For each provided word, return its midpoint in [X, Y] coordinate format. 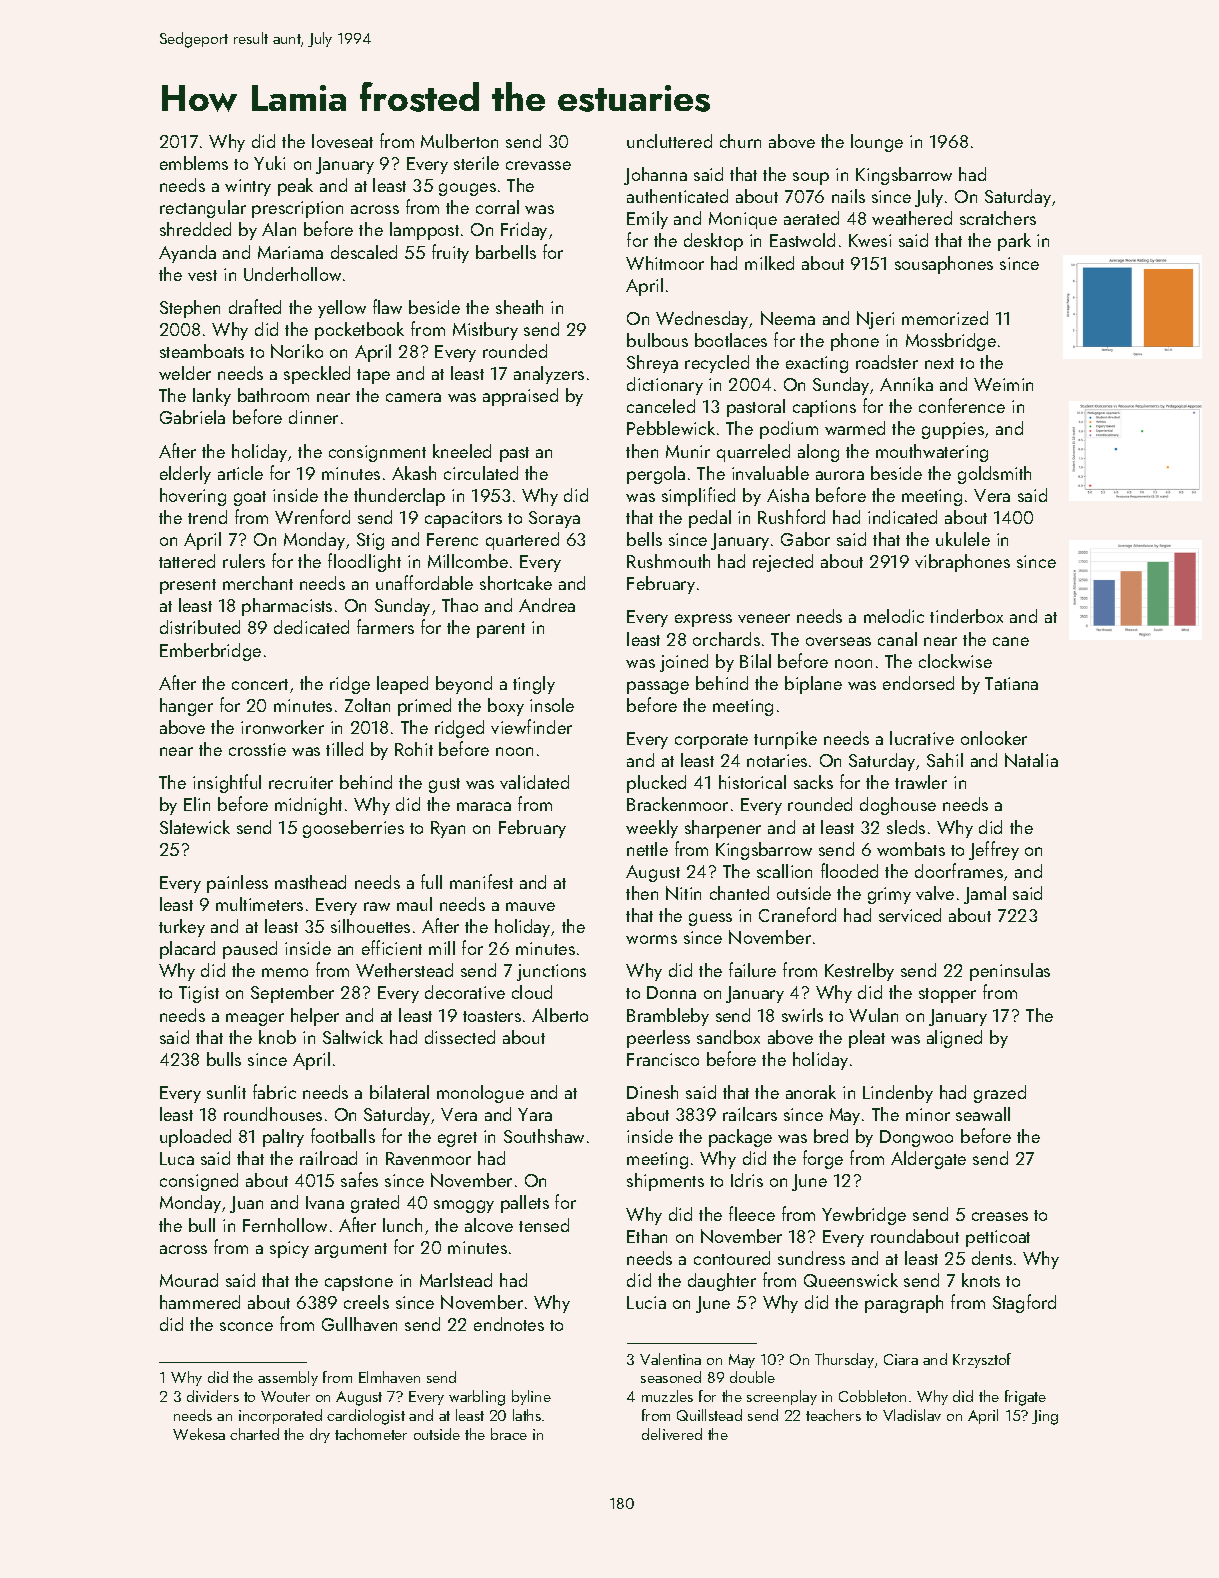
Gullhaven [359, 1324]
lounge [877, 143]
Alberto [560, 1015]
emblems [194, 163]
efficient [392, 947]
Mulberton [459, 141]
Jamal [985, 895]
